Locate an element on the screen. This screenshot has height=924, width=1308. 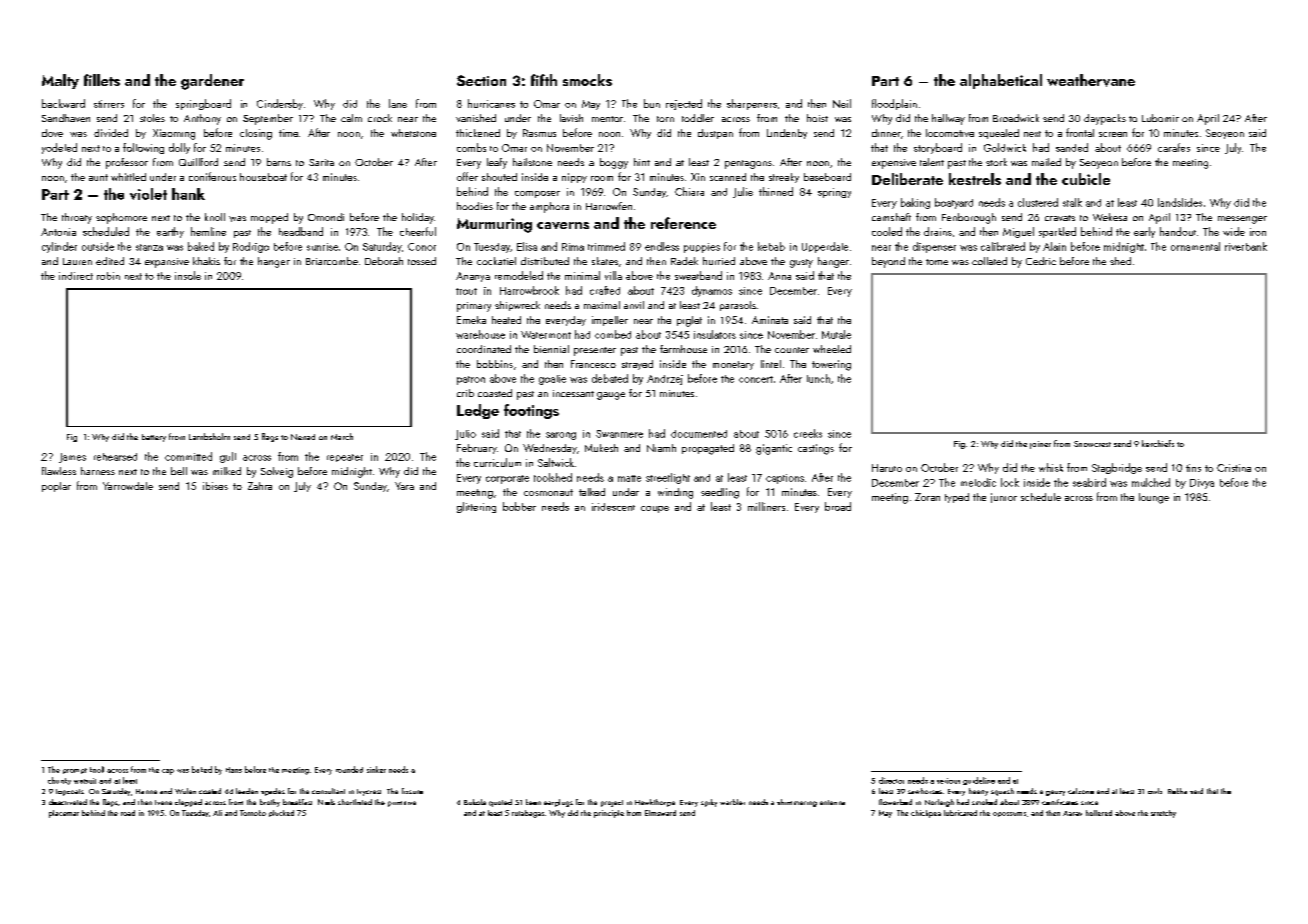
sinker is located at coordinates (376, 769).
